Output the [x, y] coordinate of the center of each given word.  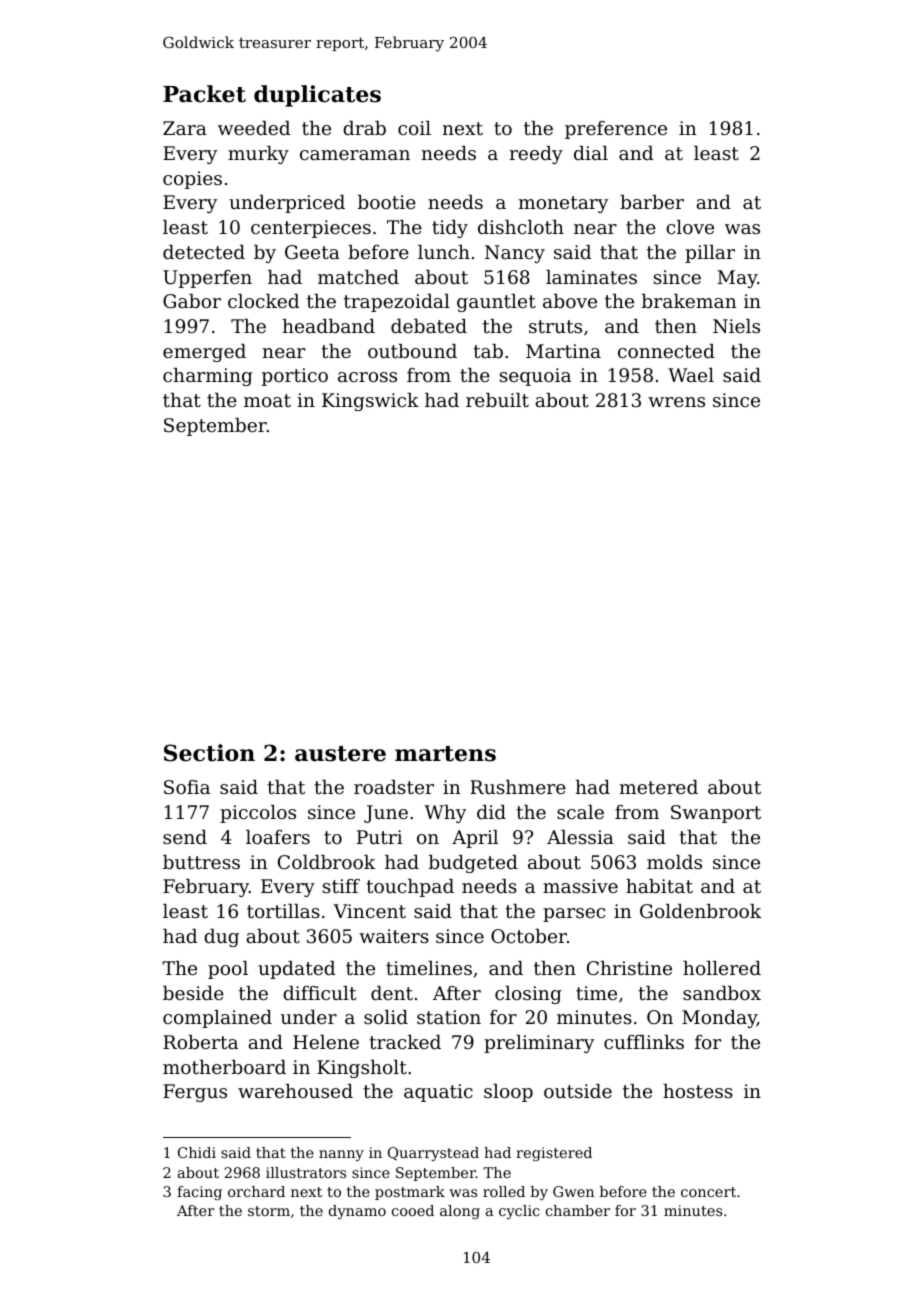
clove [690, 227]
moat [267, 400]
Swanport [716, 814]
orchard [256, 1191]
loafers [278, 837]
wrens [676, 402]
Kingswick [370, 402]
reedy [536, 155]
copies [192, 180]
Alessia [580, 837]
